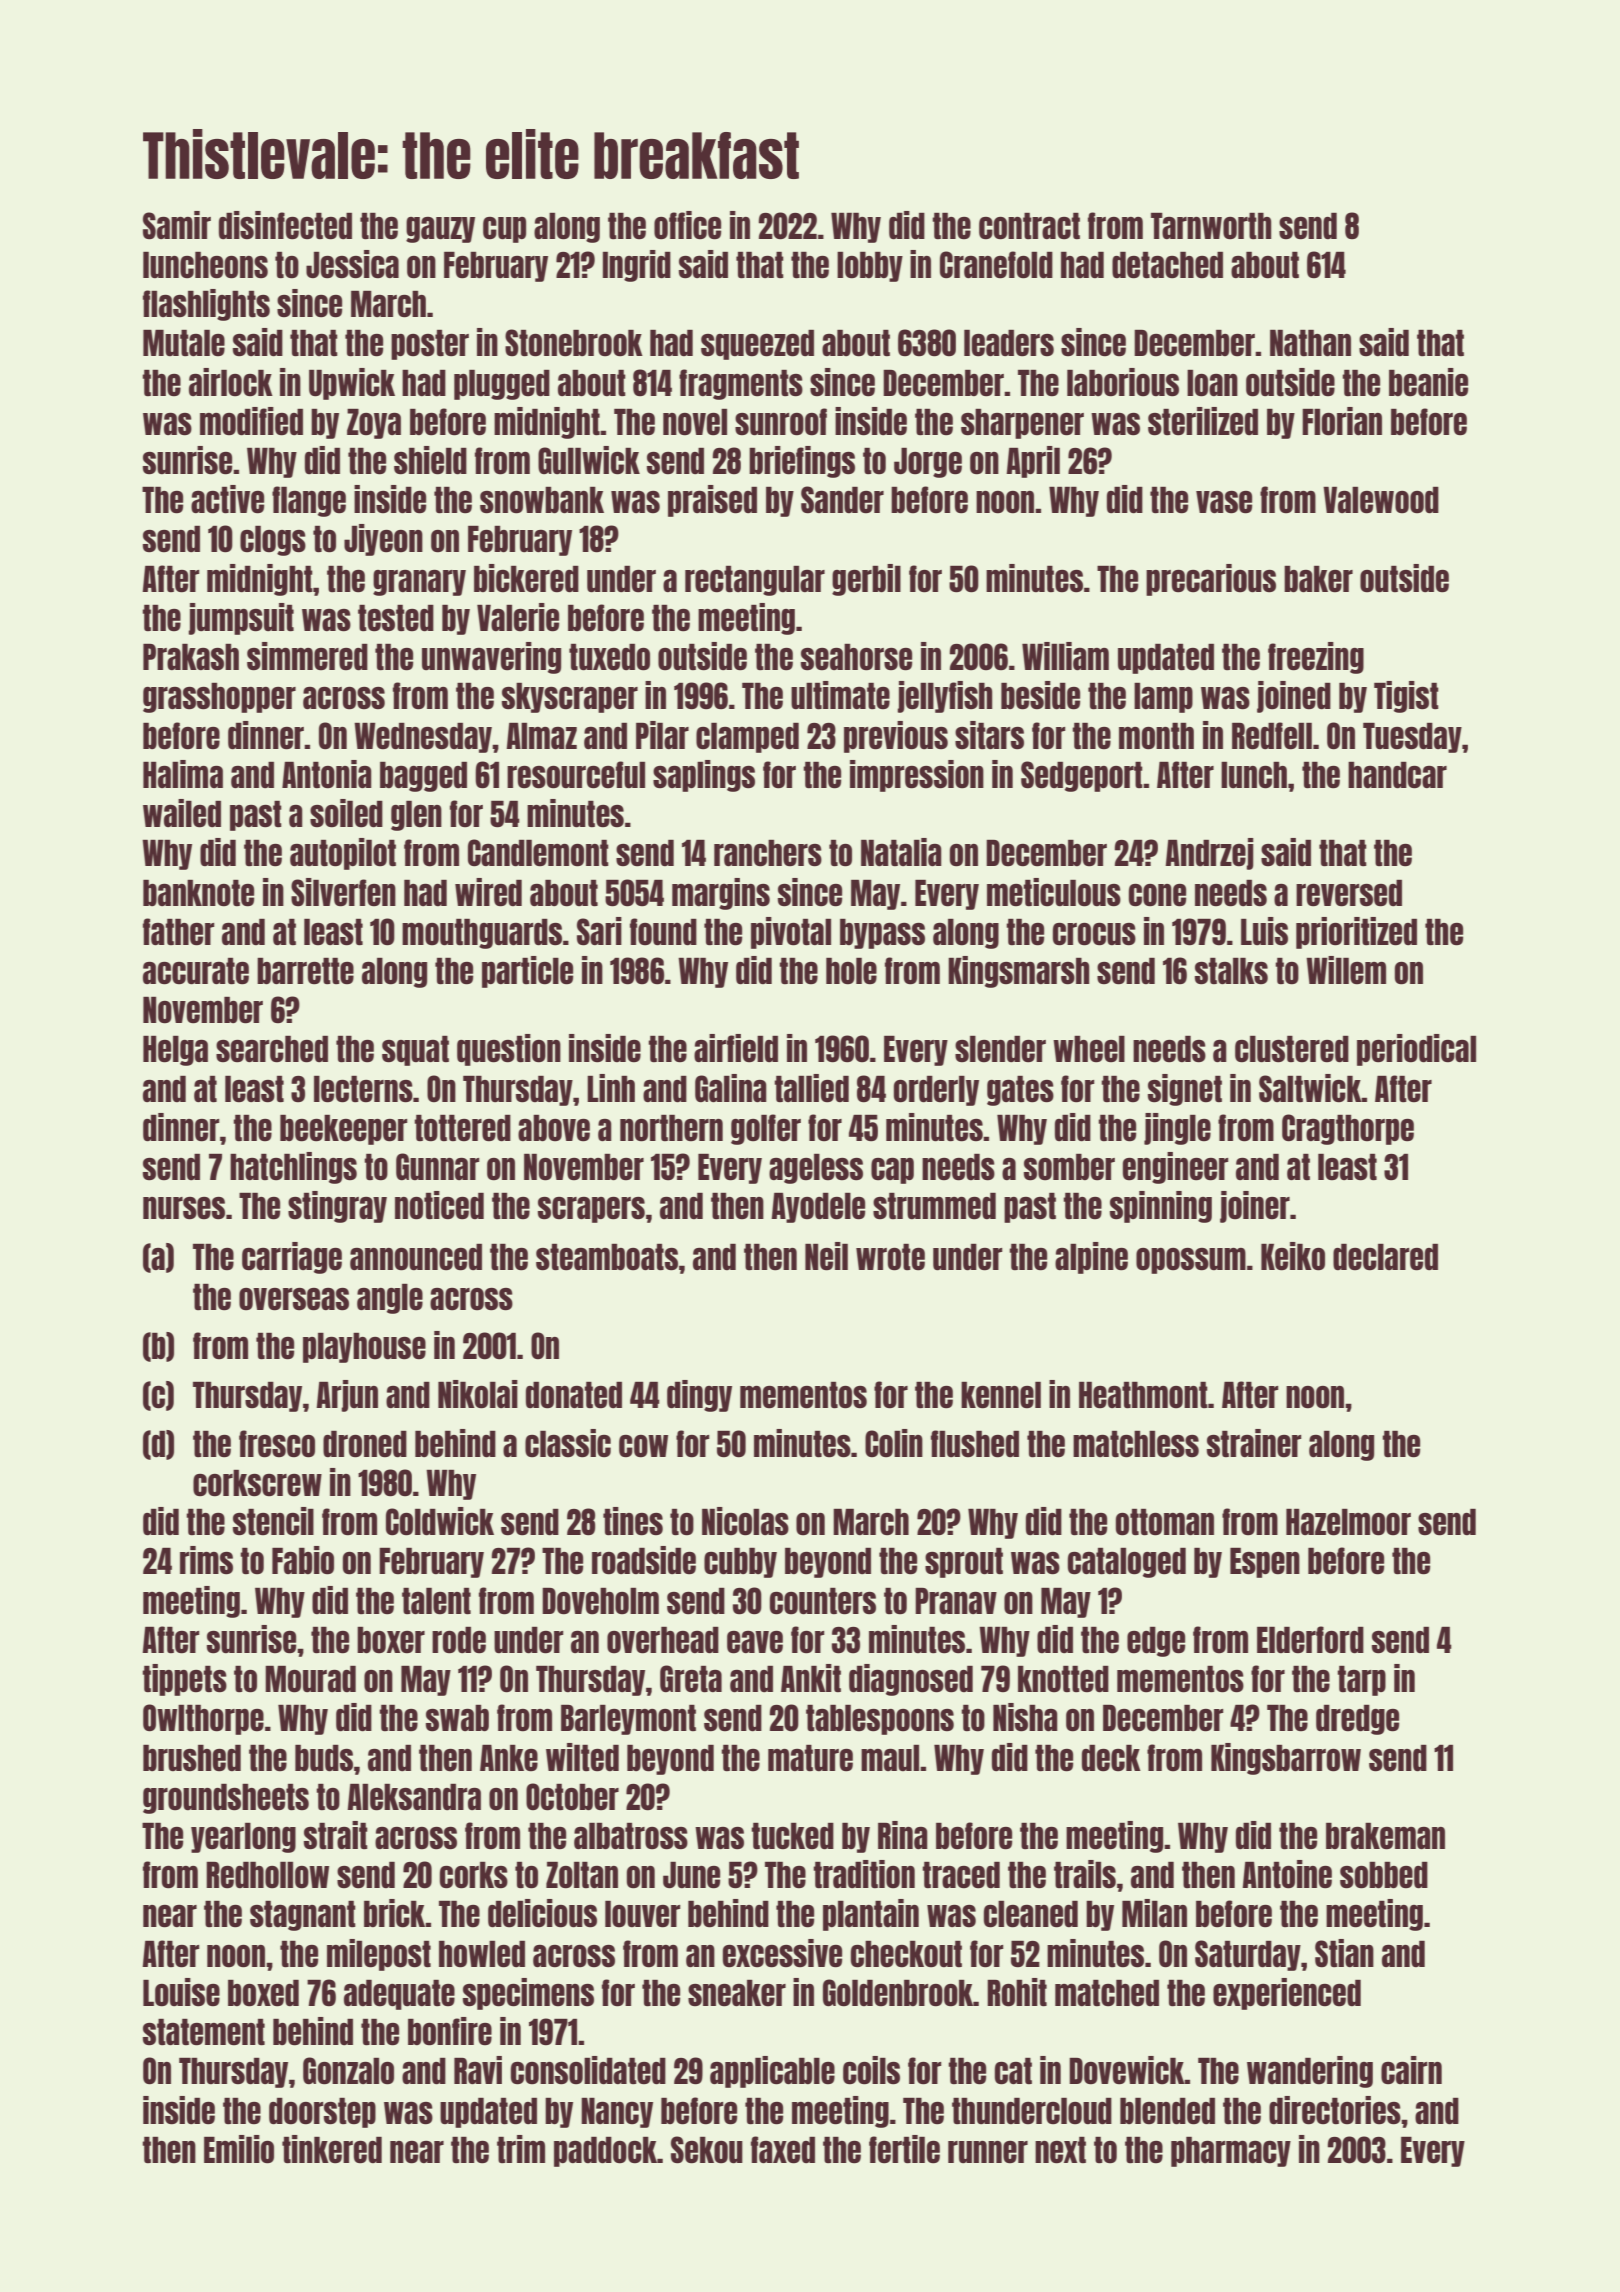 The image size is (1620, 2292). Describe the element at coordinates (898, 1993) in the document. I see `Goldenbrook` at that location.
